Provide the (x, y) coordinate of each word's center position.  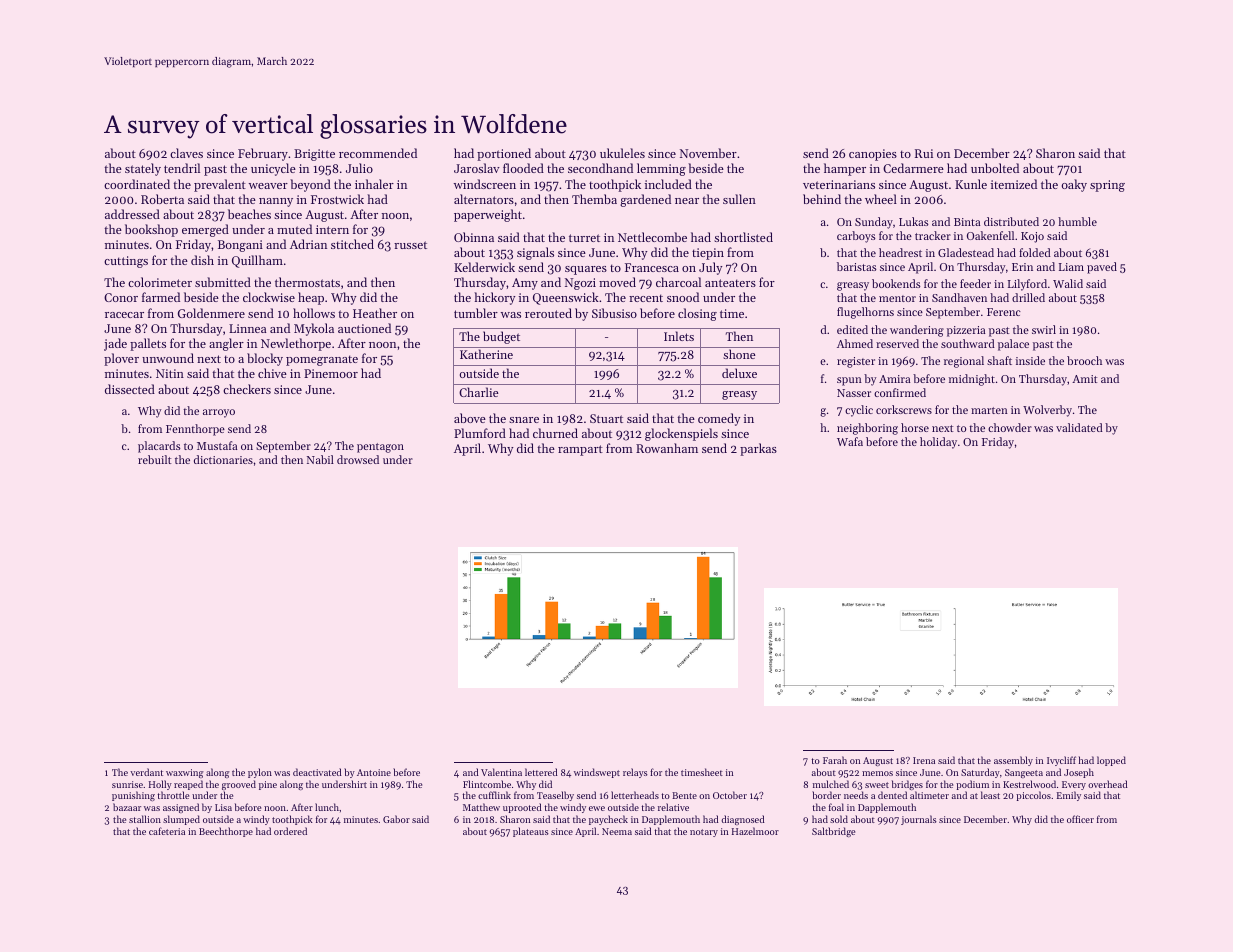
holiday (938, 443)
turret (584, 238)
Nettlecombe (652, 237)
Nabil (320, 459)
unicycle (273, 169)
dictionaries (223, 459)
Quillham (257, 261)
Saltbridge (833, 832)
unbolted (995, 168)
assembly (1013, 761)
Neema (617, 831)
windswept (597, 773)
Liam (1071, 267)
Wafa (850, 441)
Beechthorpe (226, 832)
